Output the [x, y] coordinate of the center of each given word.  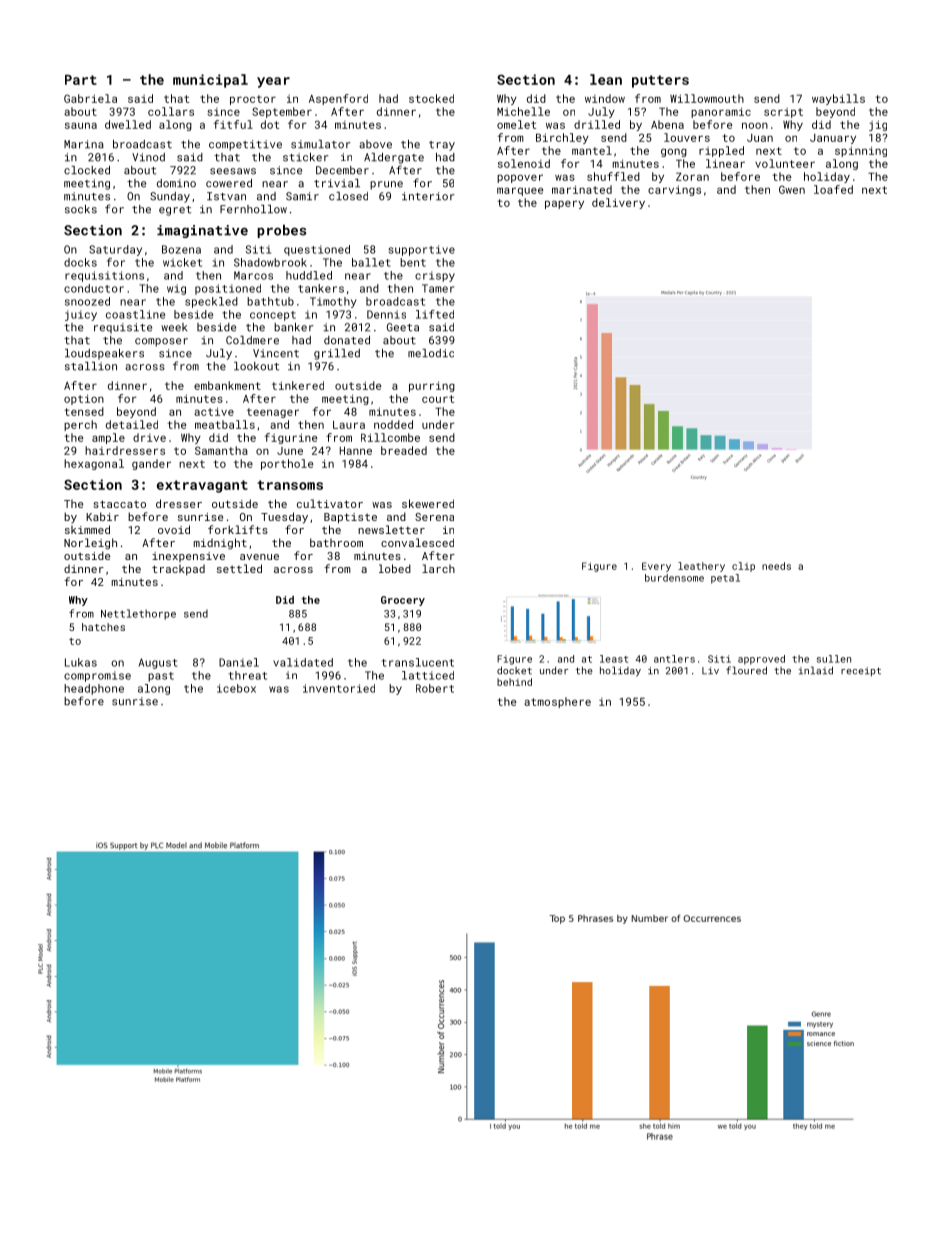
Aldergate [394, 158]
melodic [431, 353]
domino [176, 183]
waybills [838, 99]
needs [776, 566]
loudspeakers [104, 354]
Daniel [239, 662]
